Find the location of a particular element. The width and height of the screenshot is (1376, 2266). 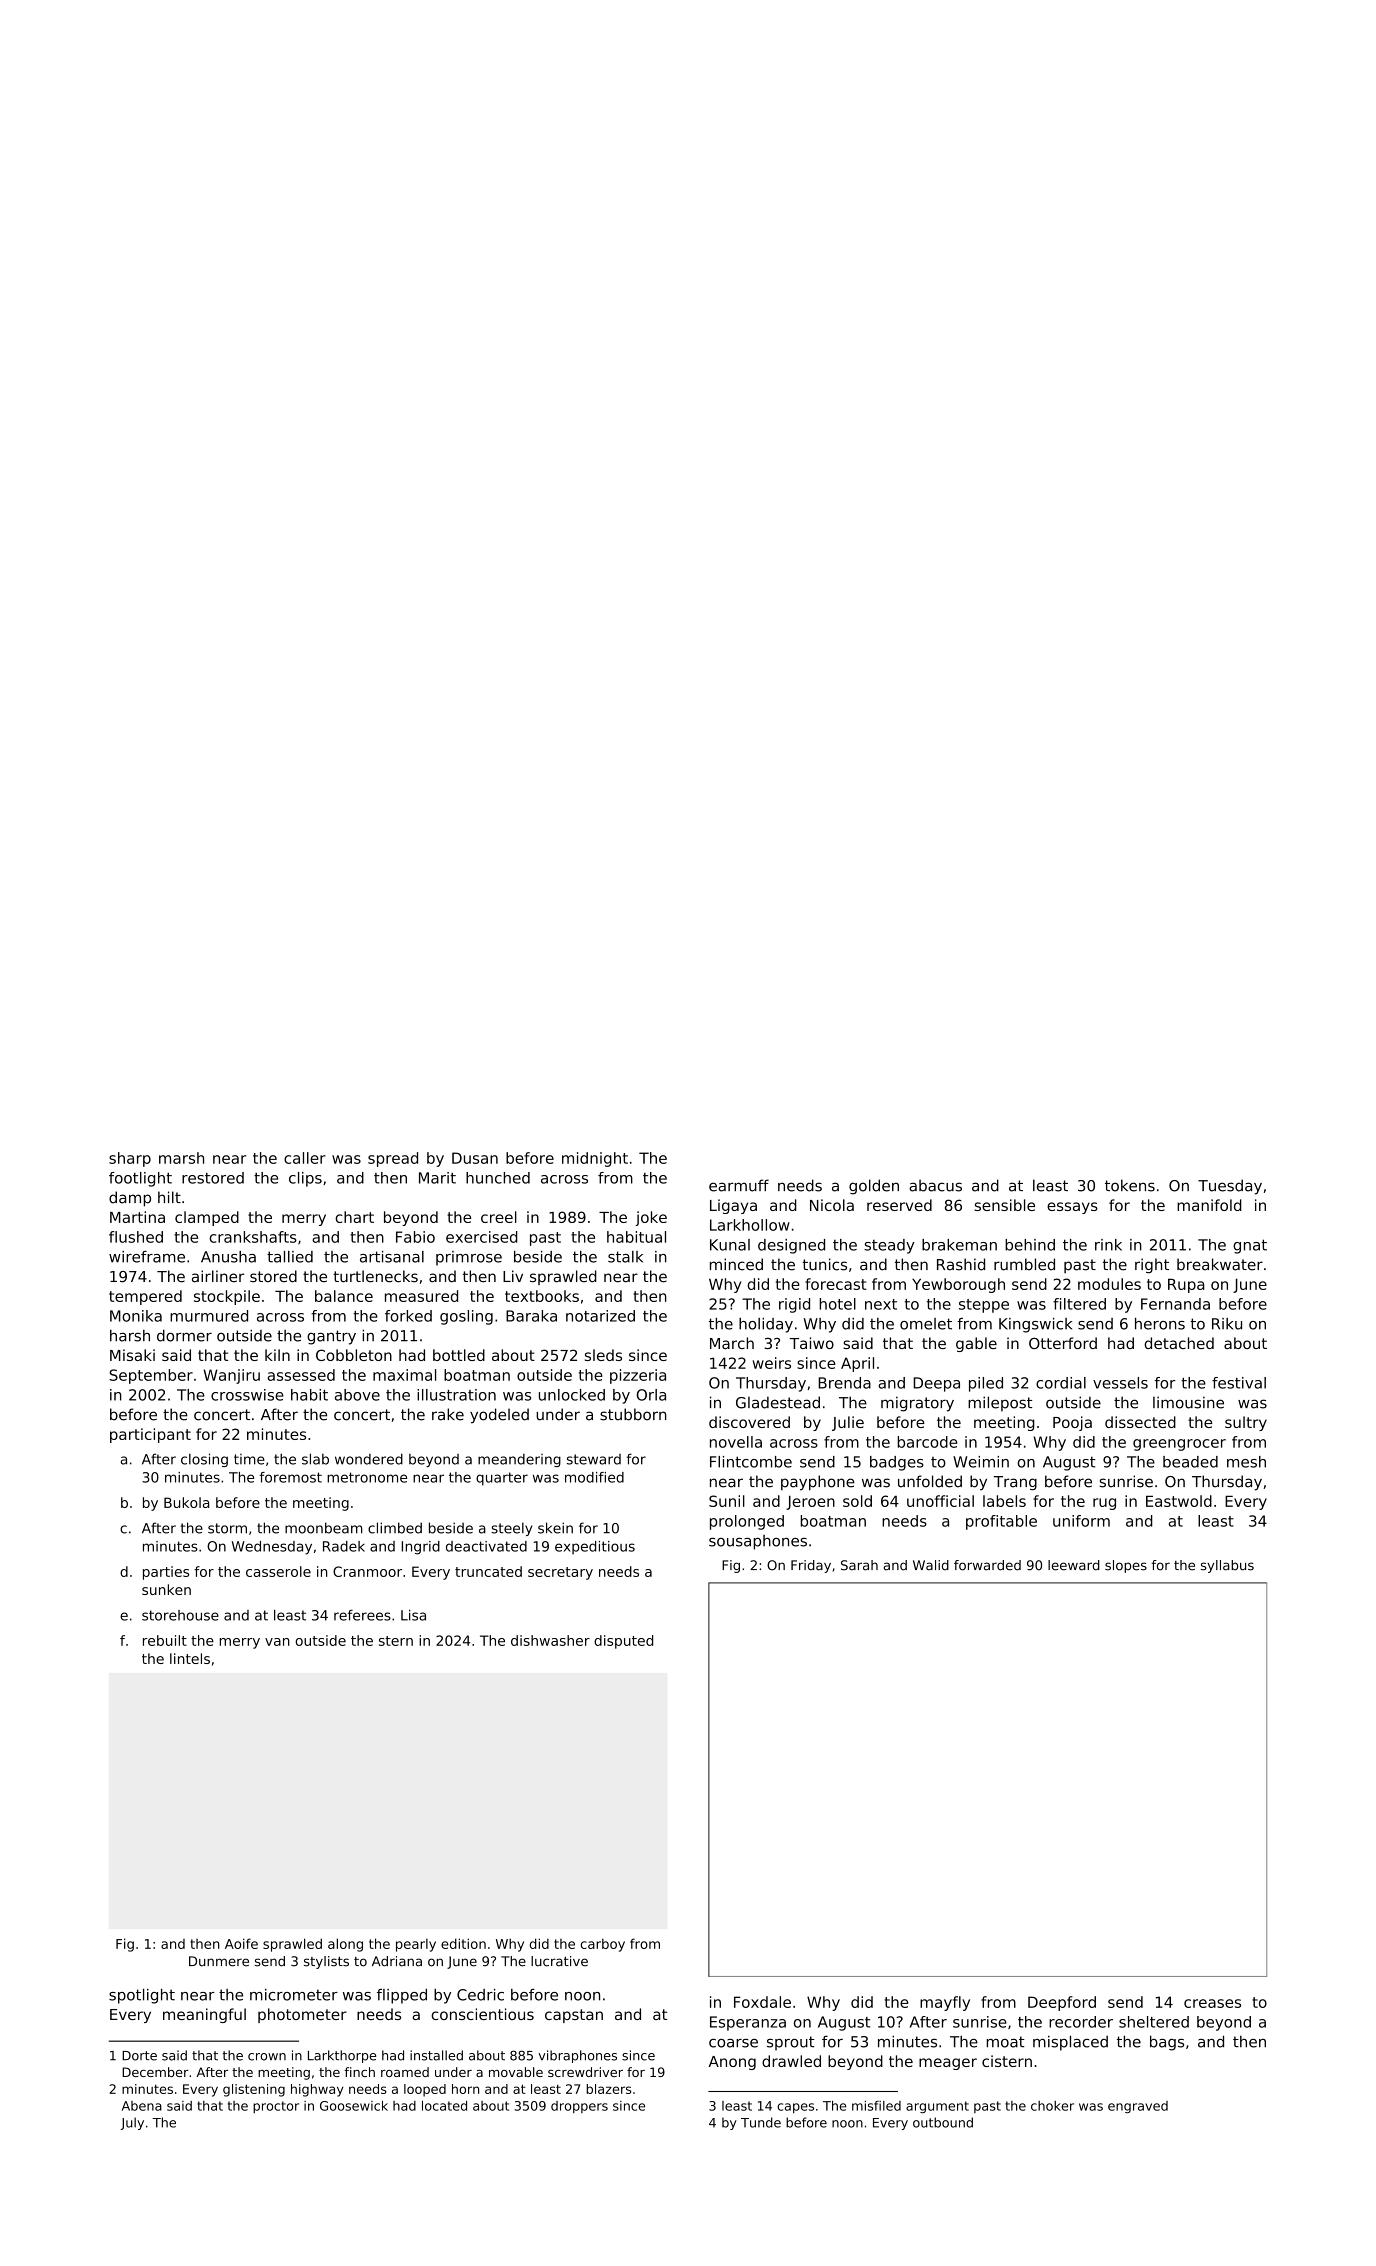

slopes is located at coordinates (1126, 1566).
